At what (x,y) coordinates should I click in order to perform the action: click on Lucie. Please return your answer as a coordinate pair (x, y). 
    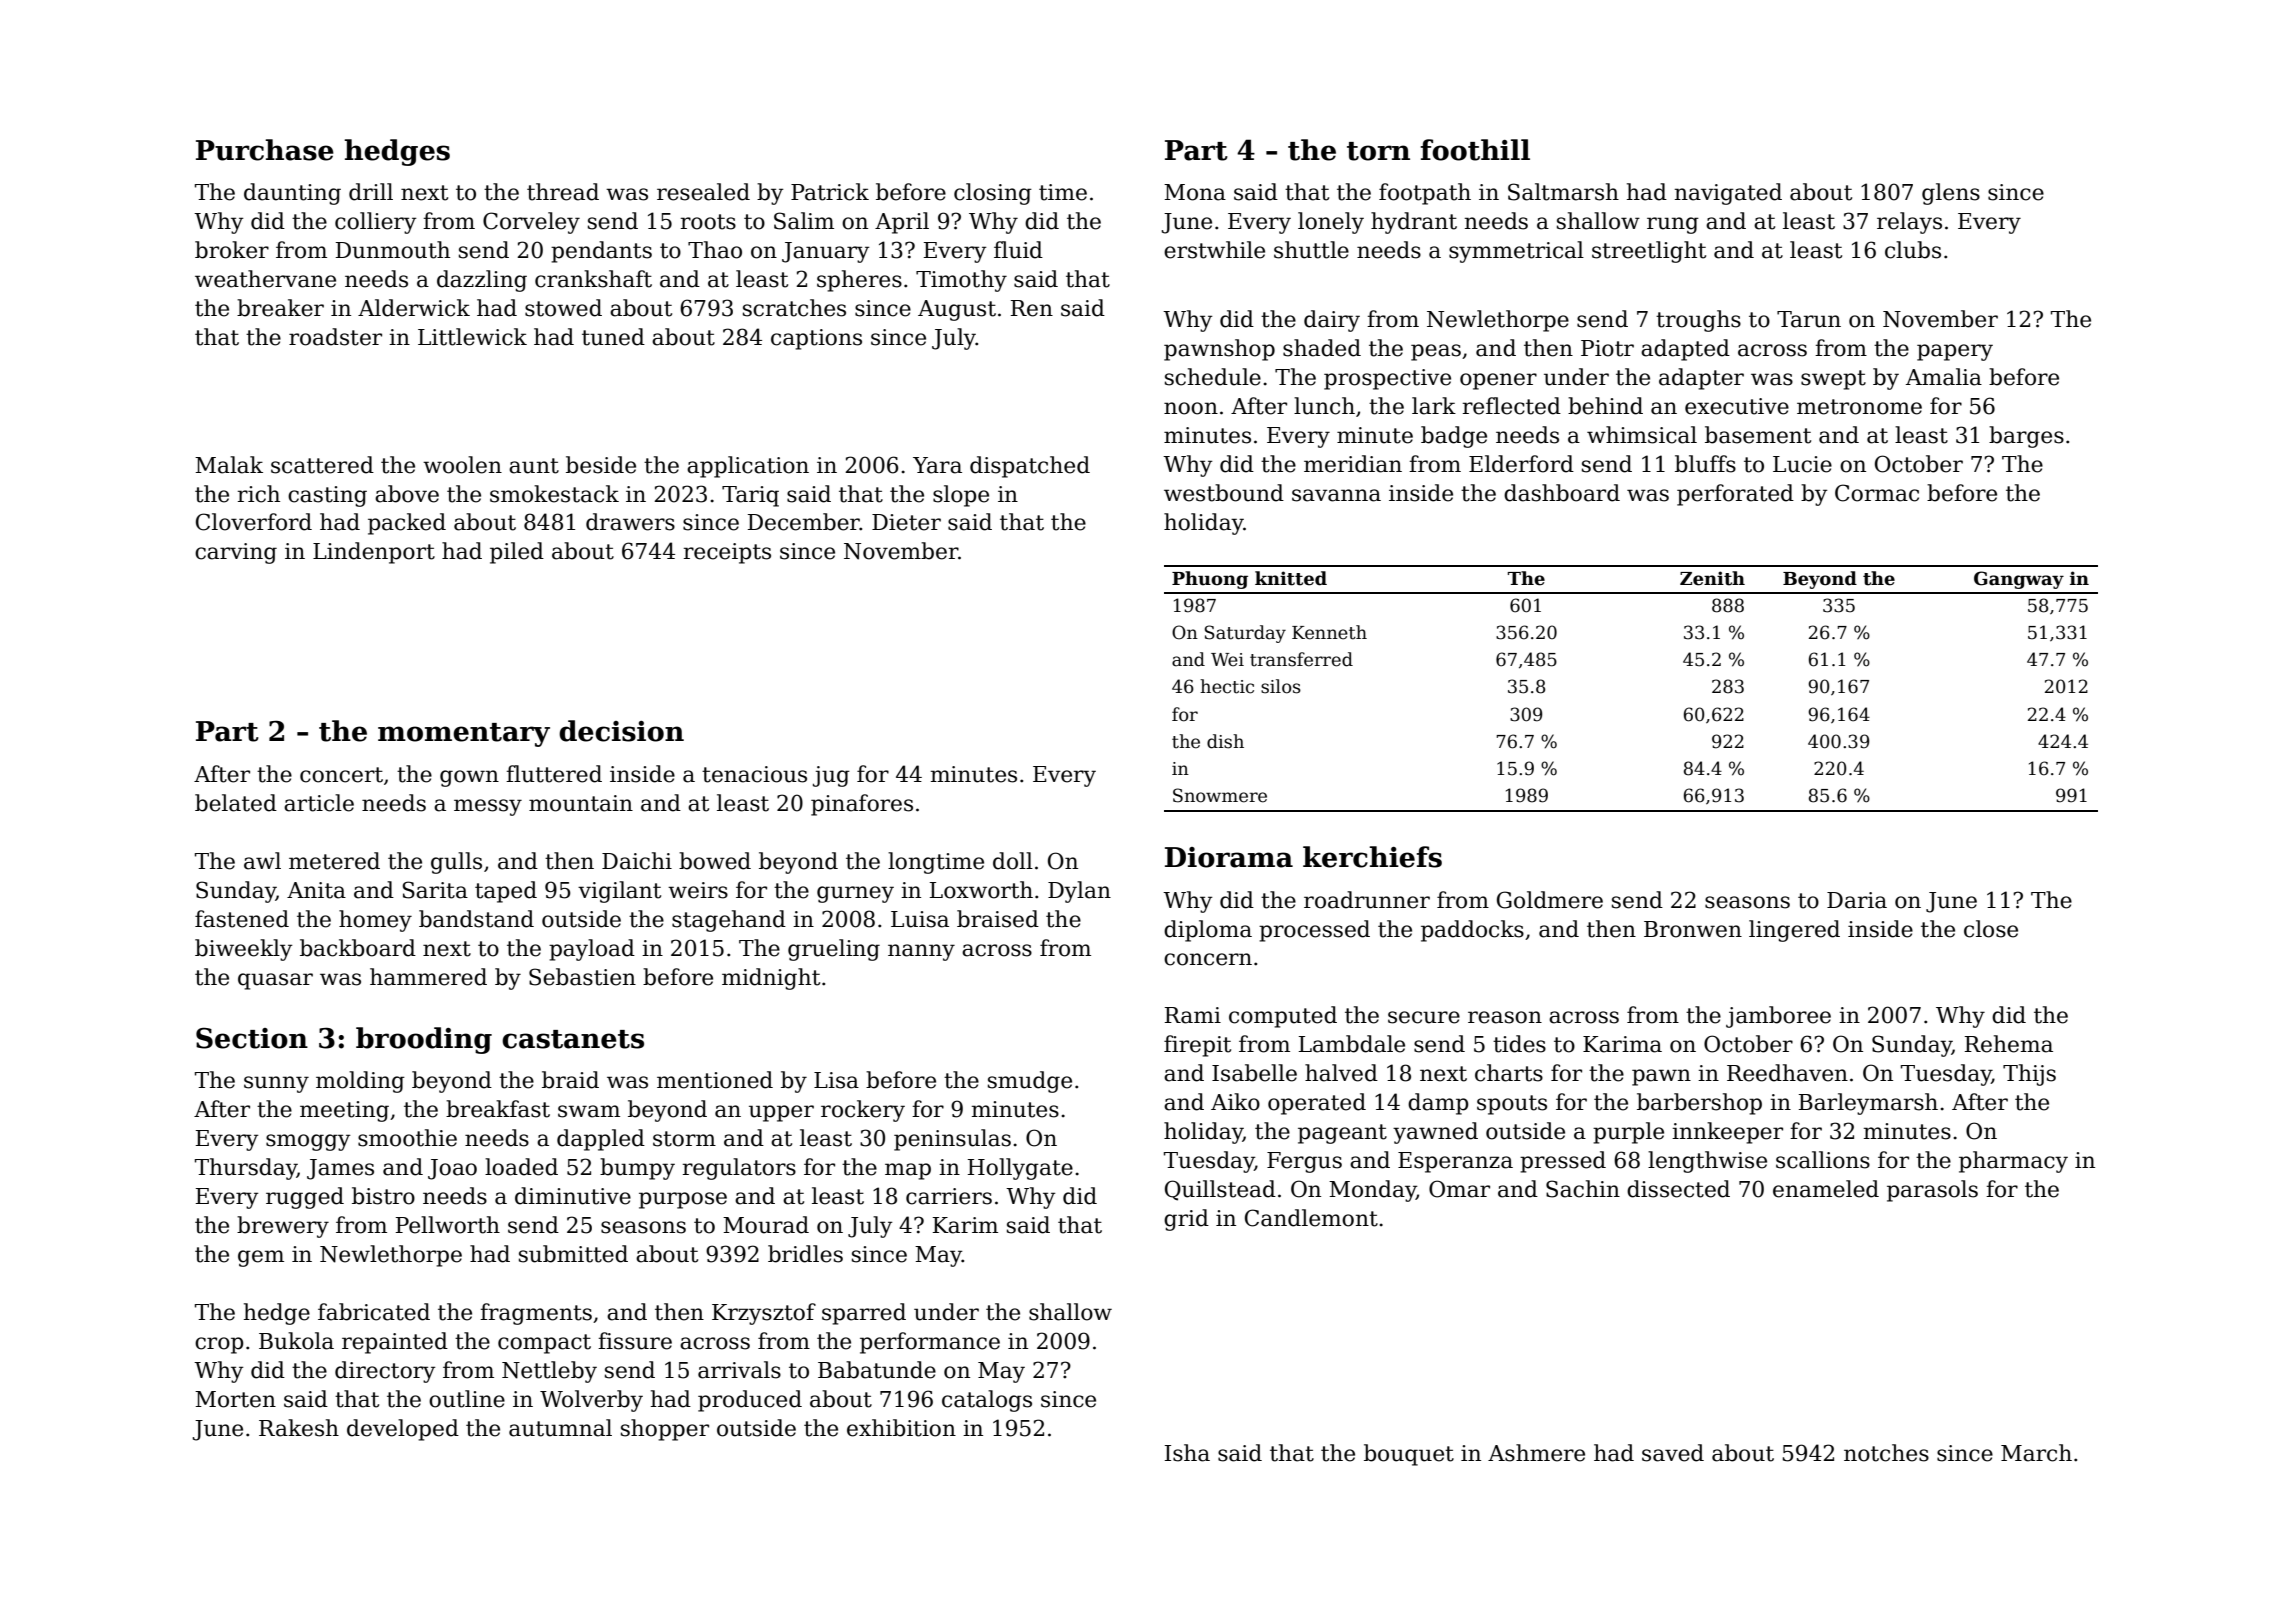
    Looking at the image, I should click on (1802, 464).
